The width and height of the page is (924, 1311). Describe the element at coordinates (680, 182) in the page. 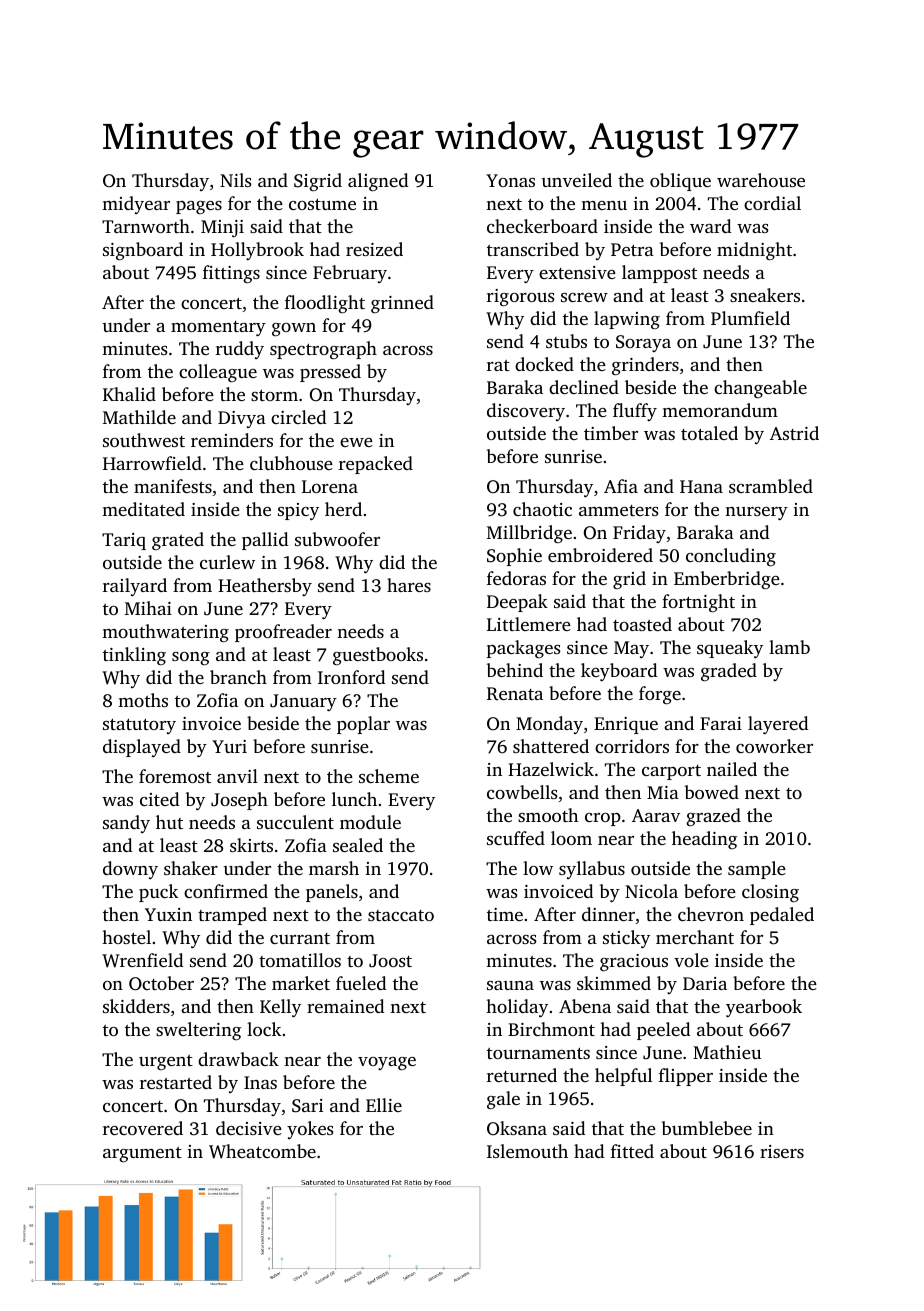

I see `oblique` at that location.
